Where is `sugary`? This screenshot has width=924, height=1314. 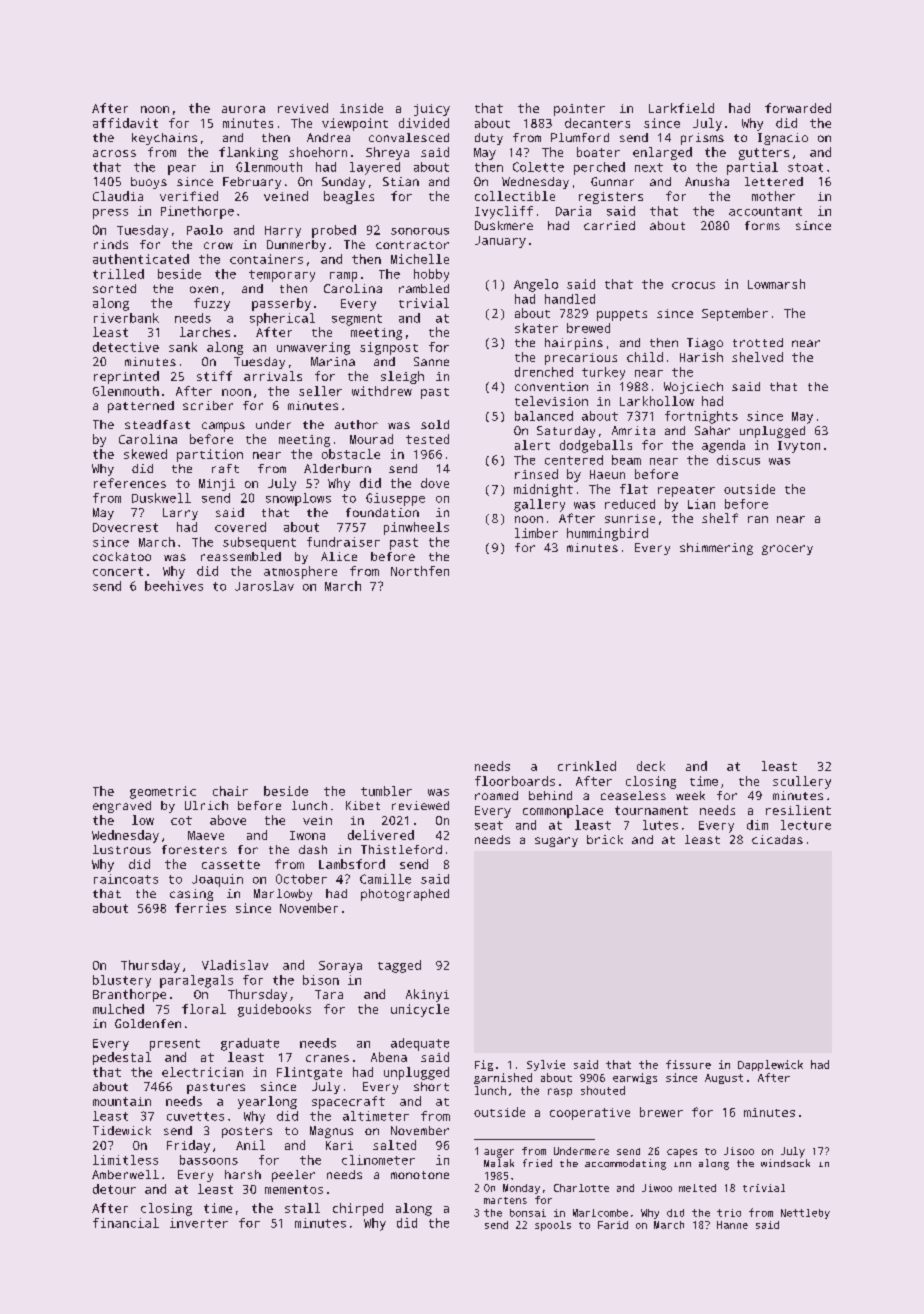
sugary is located at coordinates (556, 842).
